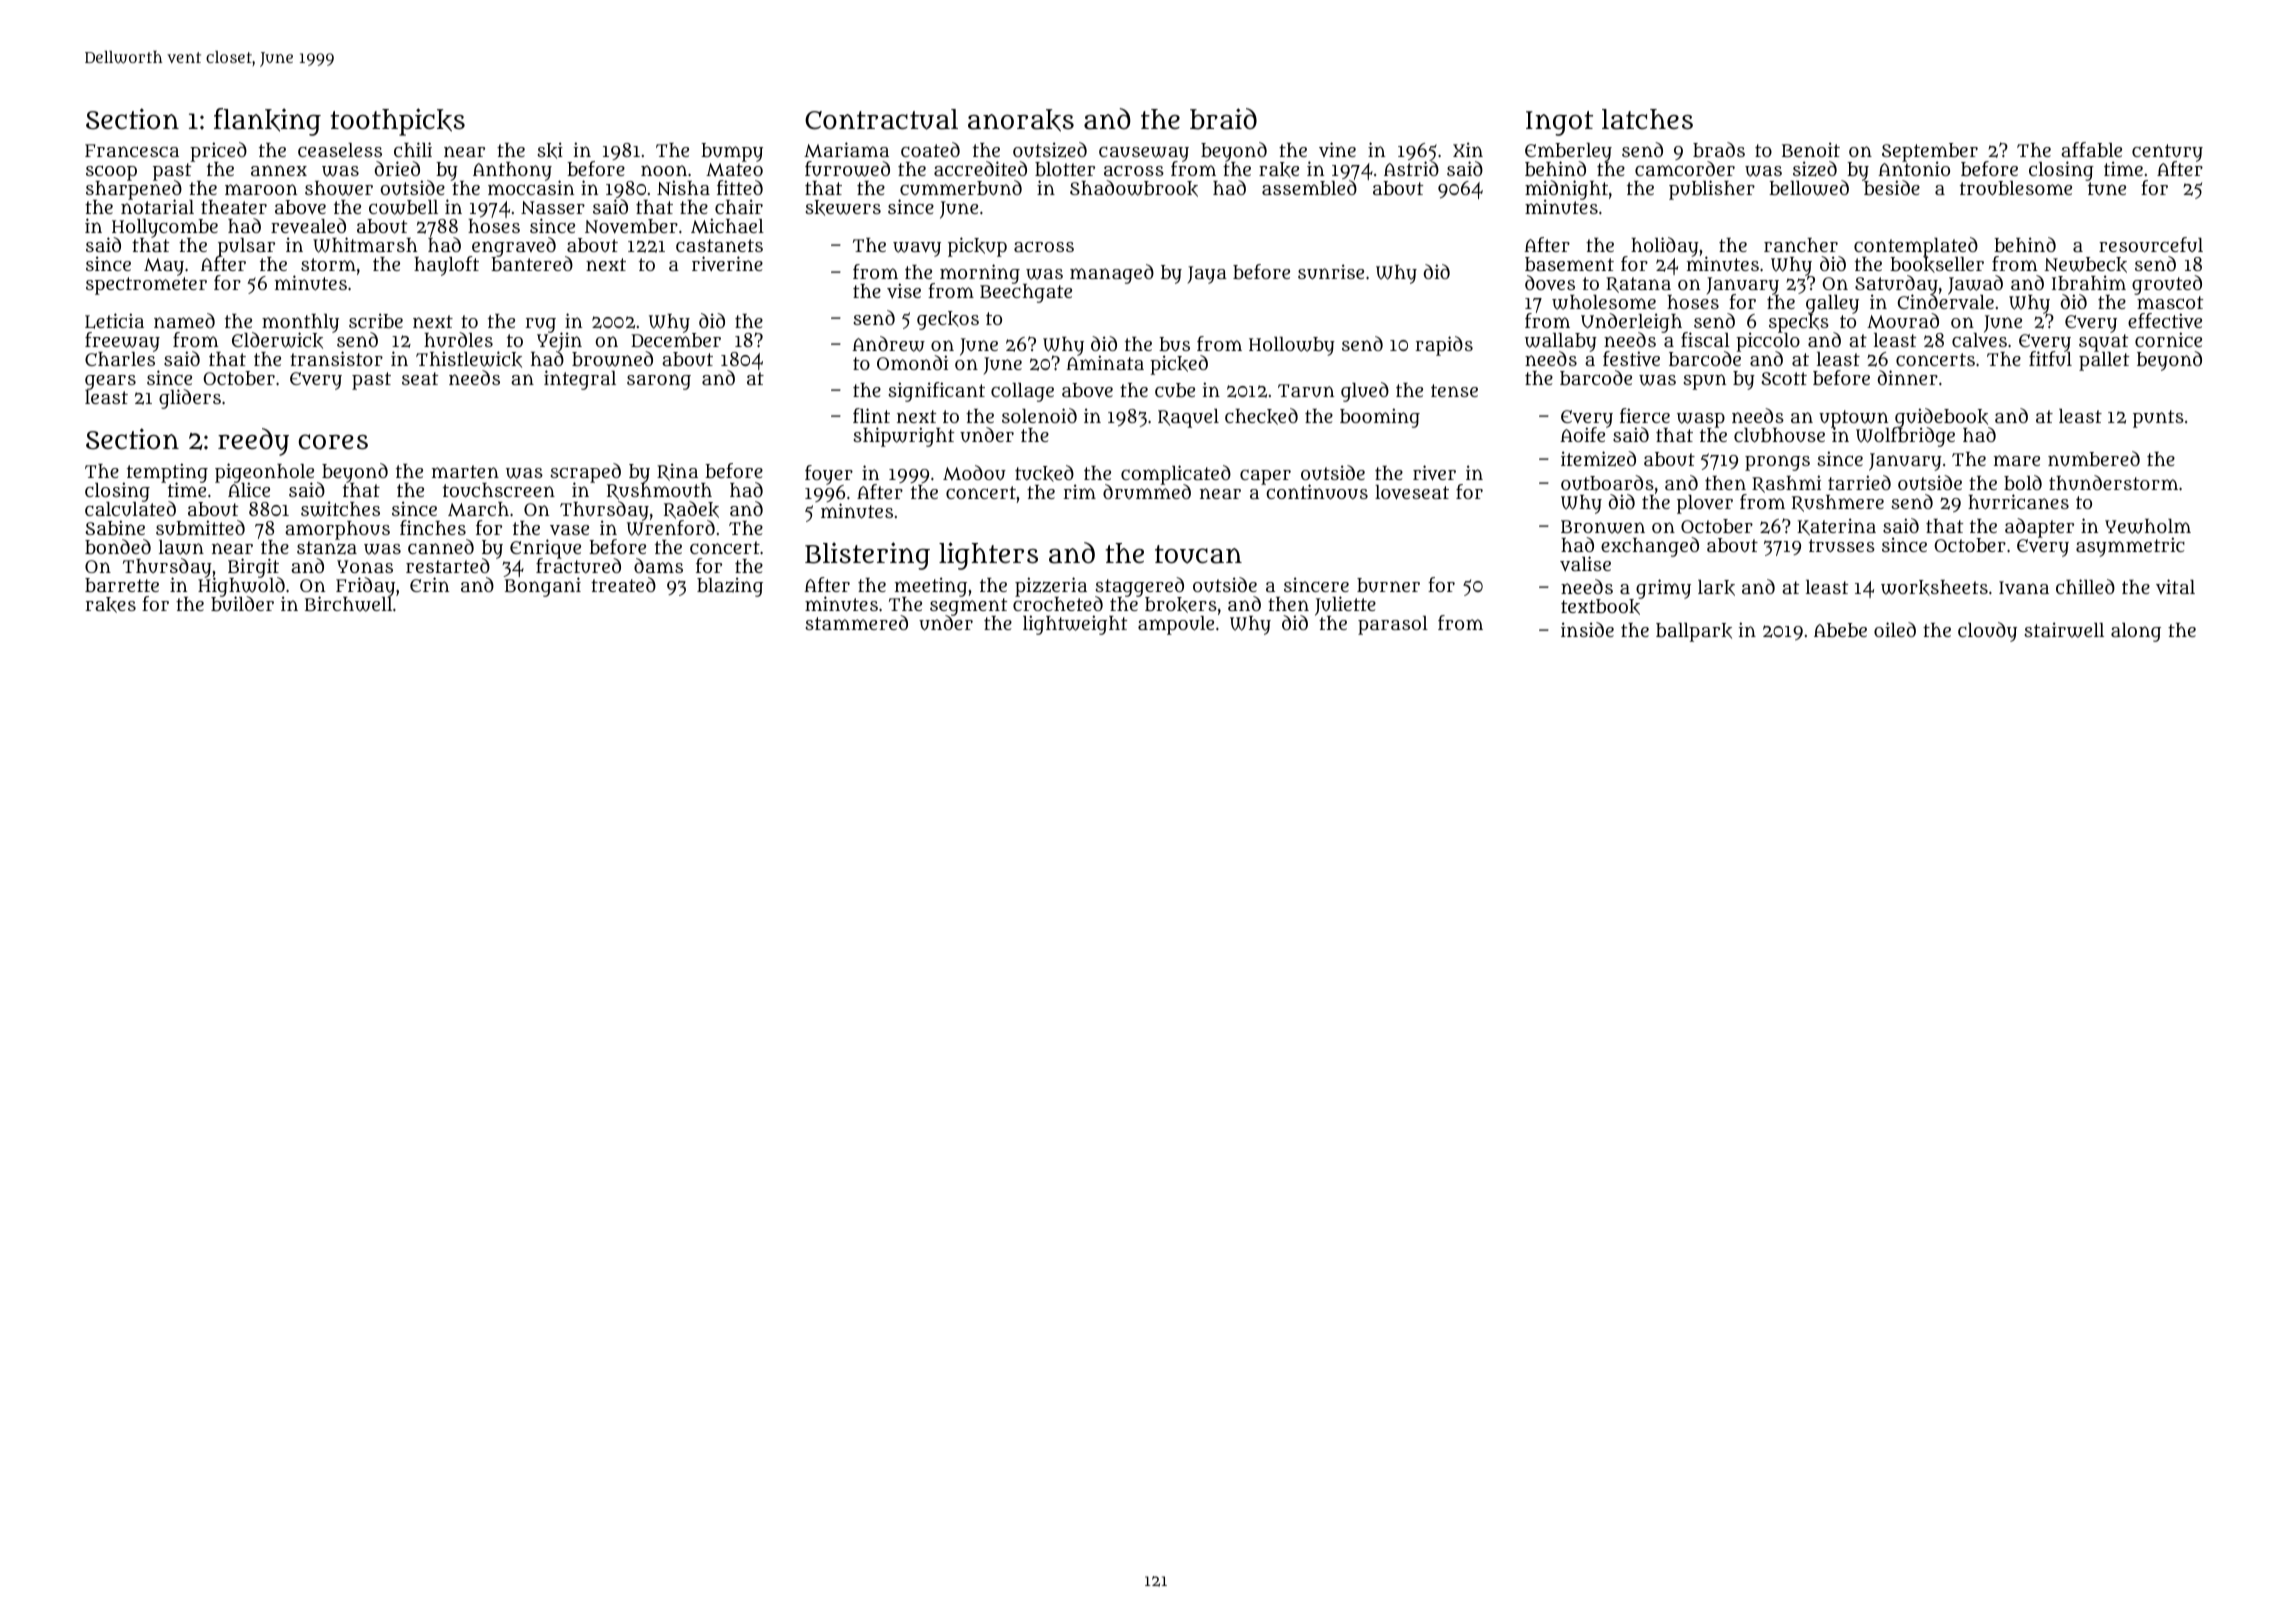 The image size is (2288, 1618). Describe the element at coordinates (1039, 415) in the page. I see `solenoid` at that location.
